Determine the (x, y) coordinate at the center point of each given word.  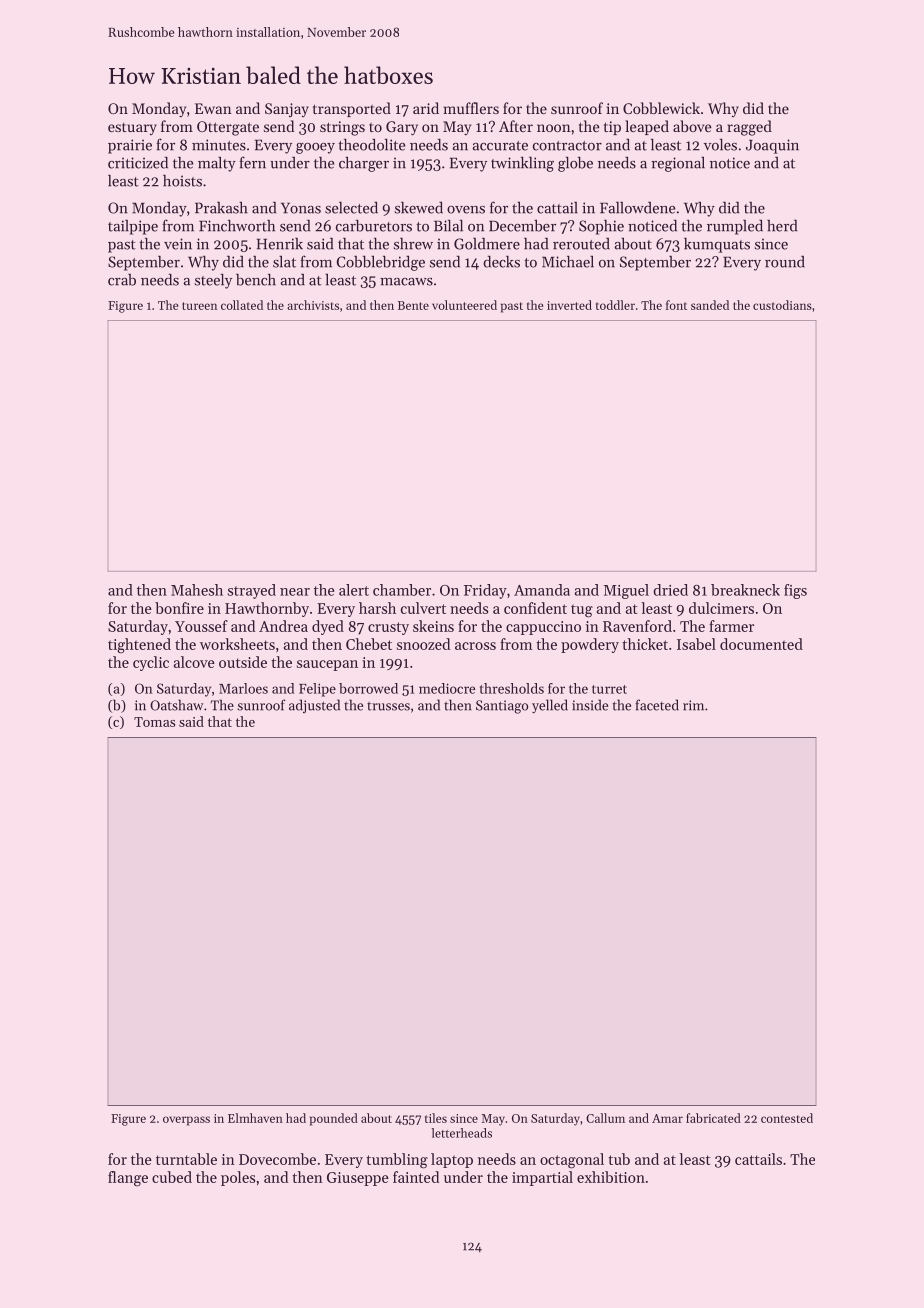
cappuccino (543, 628)
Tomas (154, 722)
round (785, 262)
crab (122, 280)
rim (693, 705)
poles (238, 1178)
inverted (569, 305)
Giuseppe (358, 1179)
